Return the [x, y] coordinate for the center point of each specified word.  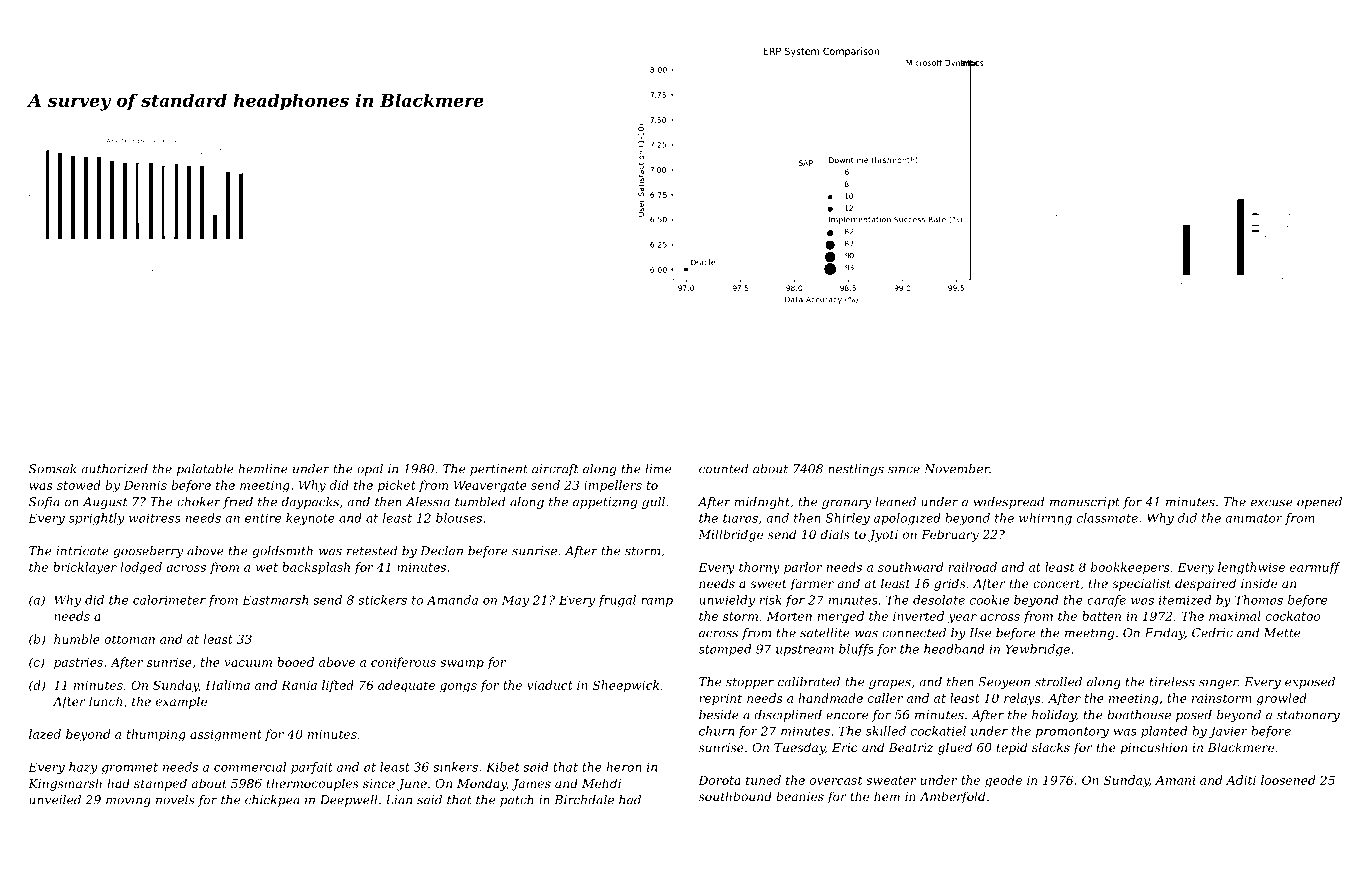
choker [199, 502]
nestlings [856, 470]
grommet [130, 768]
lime [658, 469]
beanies [800, 796]
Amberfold [952, 797]
